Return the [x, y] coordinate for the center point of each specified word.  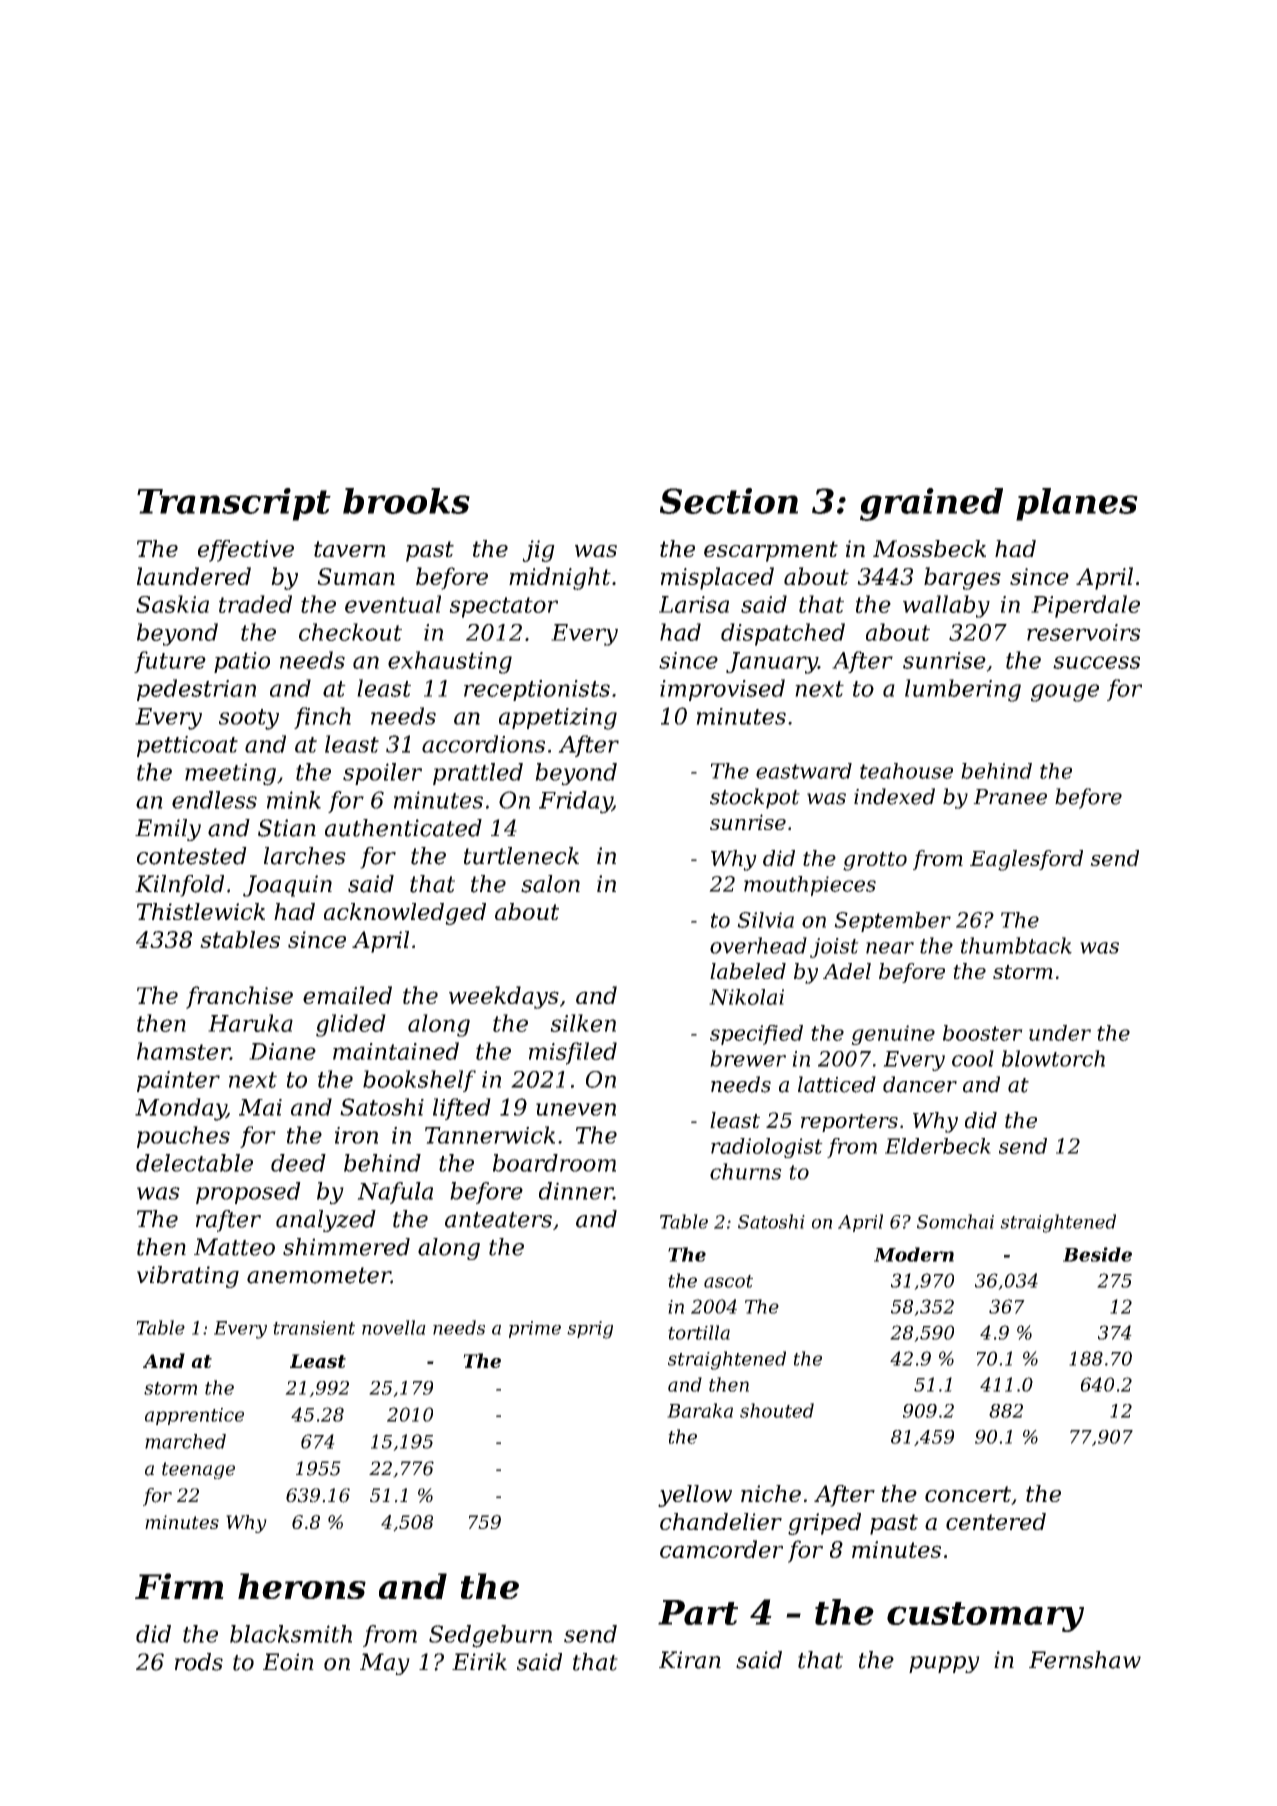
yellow [695, 1496]
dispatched [783, 634]
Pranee [1010, 797]
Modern [914, 1254]
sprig [590, 1330]
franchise [239, 997]
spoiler [382, 774]
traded [255, 604]
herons [302, 1586]
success [1096, 662]
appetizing [558, 719]
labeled [748, 971]
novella [394, 1327]
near [890, 948]
